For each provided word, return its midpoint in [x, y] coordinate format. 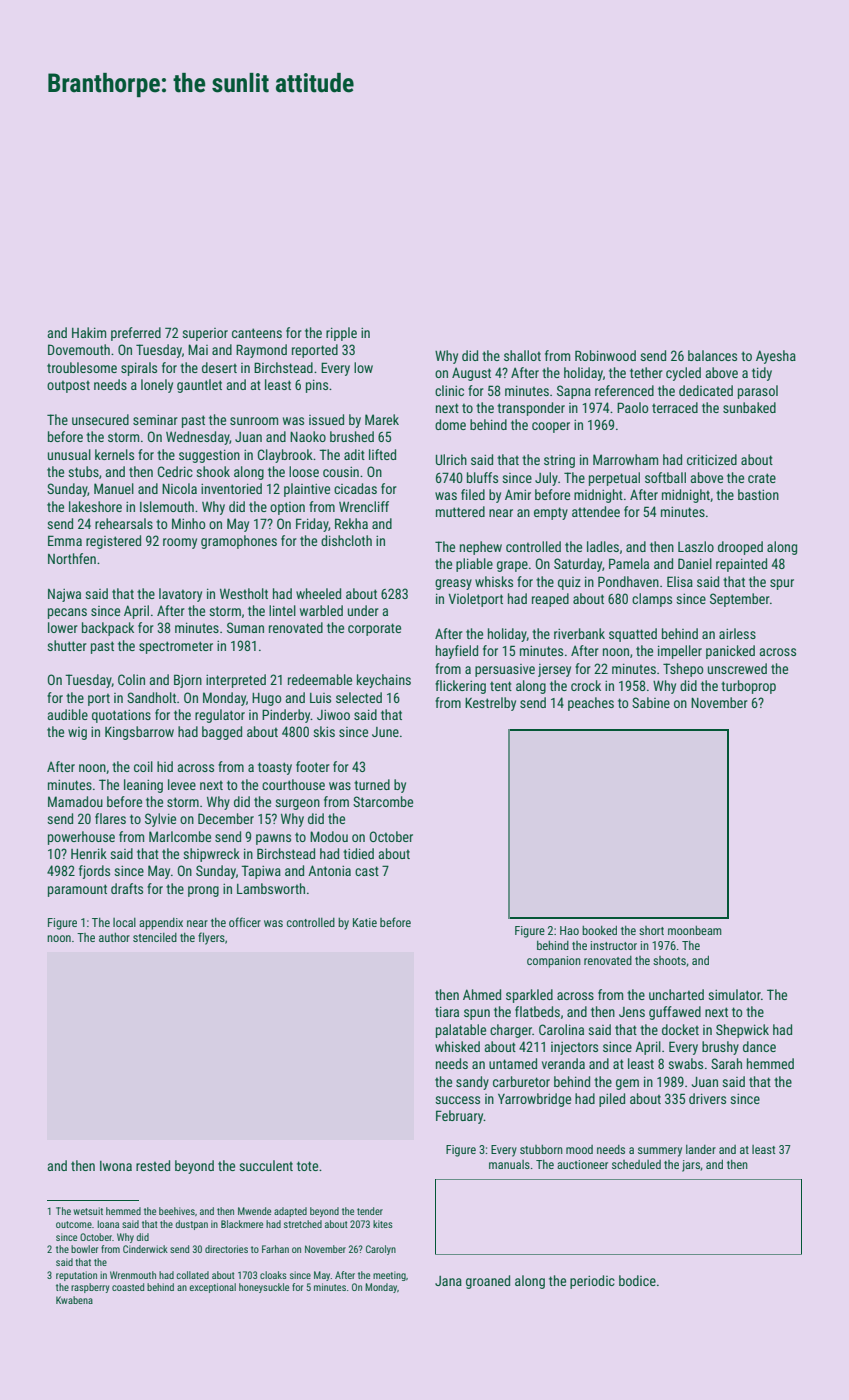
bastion [758, 494]
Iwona [116, 1166]
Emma [65, 540]
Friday [312, 525]
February [460, 1117]
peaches [591, 704]
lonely [157, 386]
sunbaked [749, 407]
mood [579, 1149]
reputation [76, 1276]
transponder [531, 409]
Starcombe [383, 801]
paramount [77, 890]
